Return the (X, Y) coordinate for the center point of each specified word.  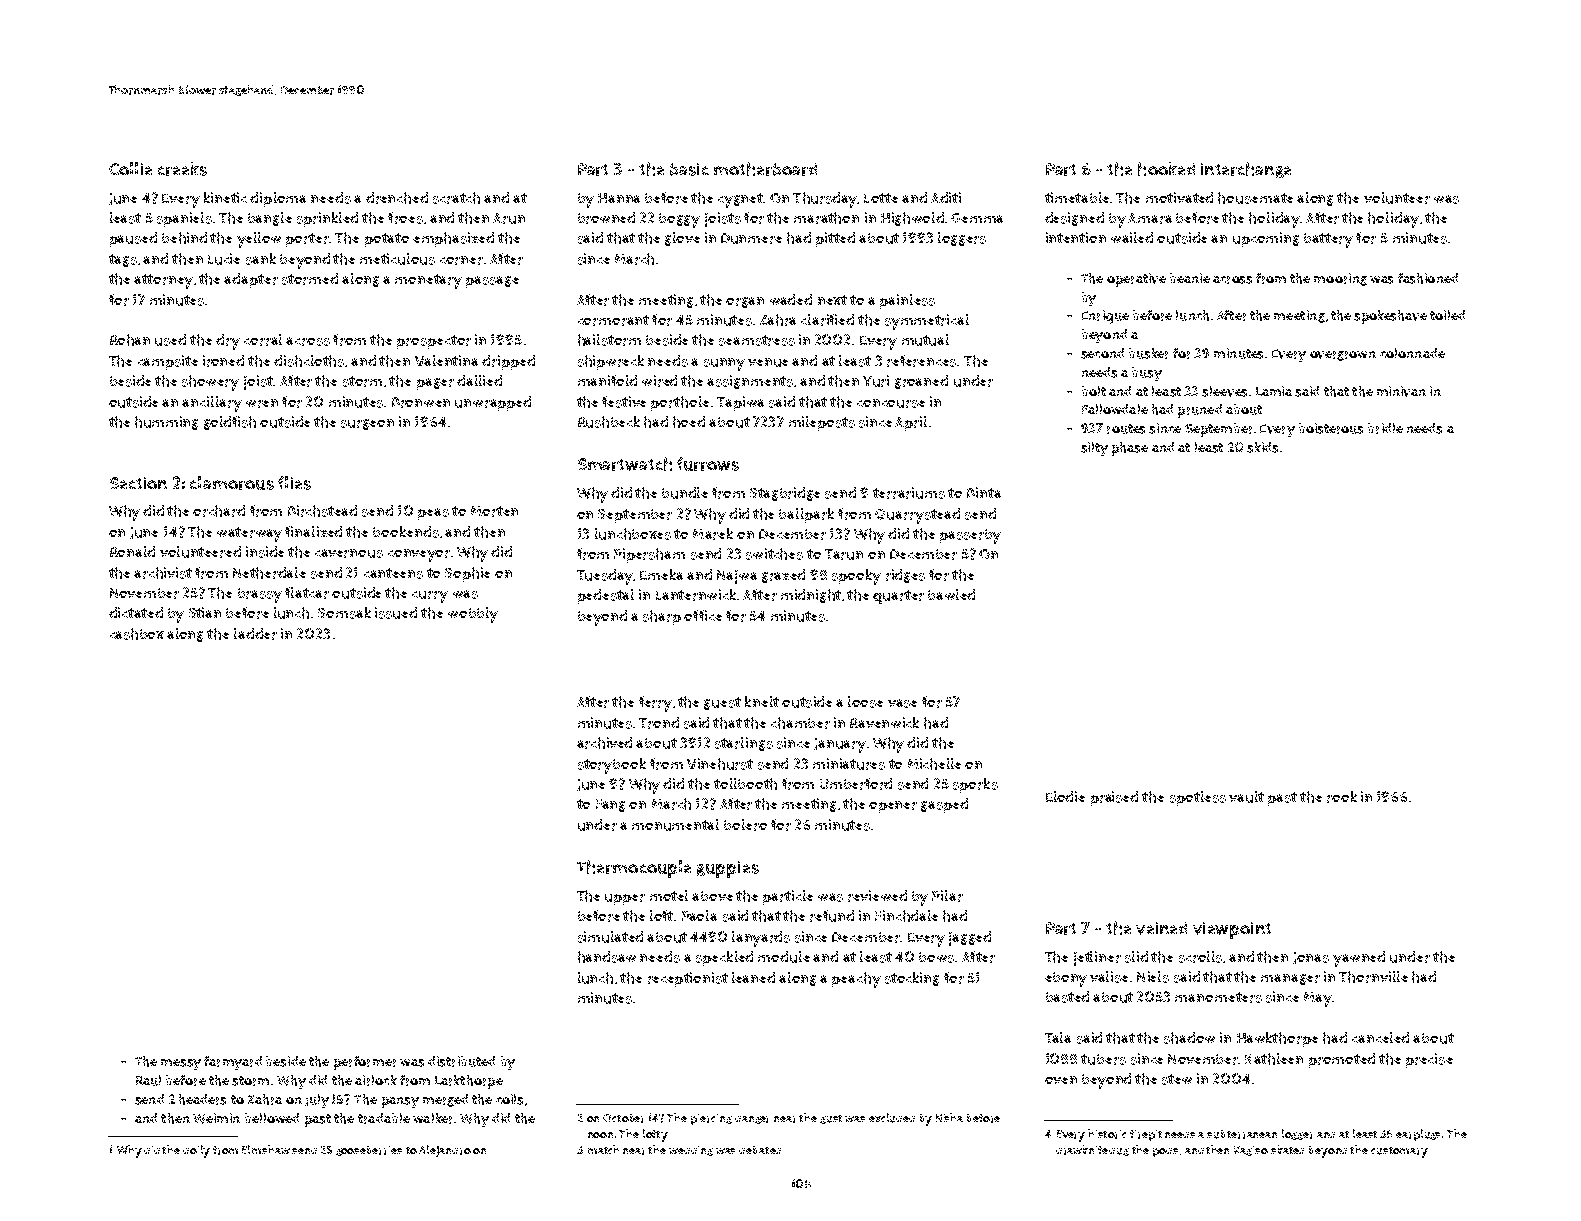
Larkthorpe (469, 1082)
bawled (951, 594)
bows (936, 957)
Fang (610, 805)
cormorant (613, 320)
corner (461, 260)
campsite (168, 362)
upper (625, 899)
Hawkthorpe (1277, 1039)
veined (1161, 928)
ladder (255, 634)
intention (1076, 237)
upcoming (1266, 239)
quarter (898, 597)
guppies (728, 869)
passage (492, 282)
